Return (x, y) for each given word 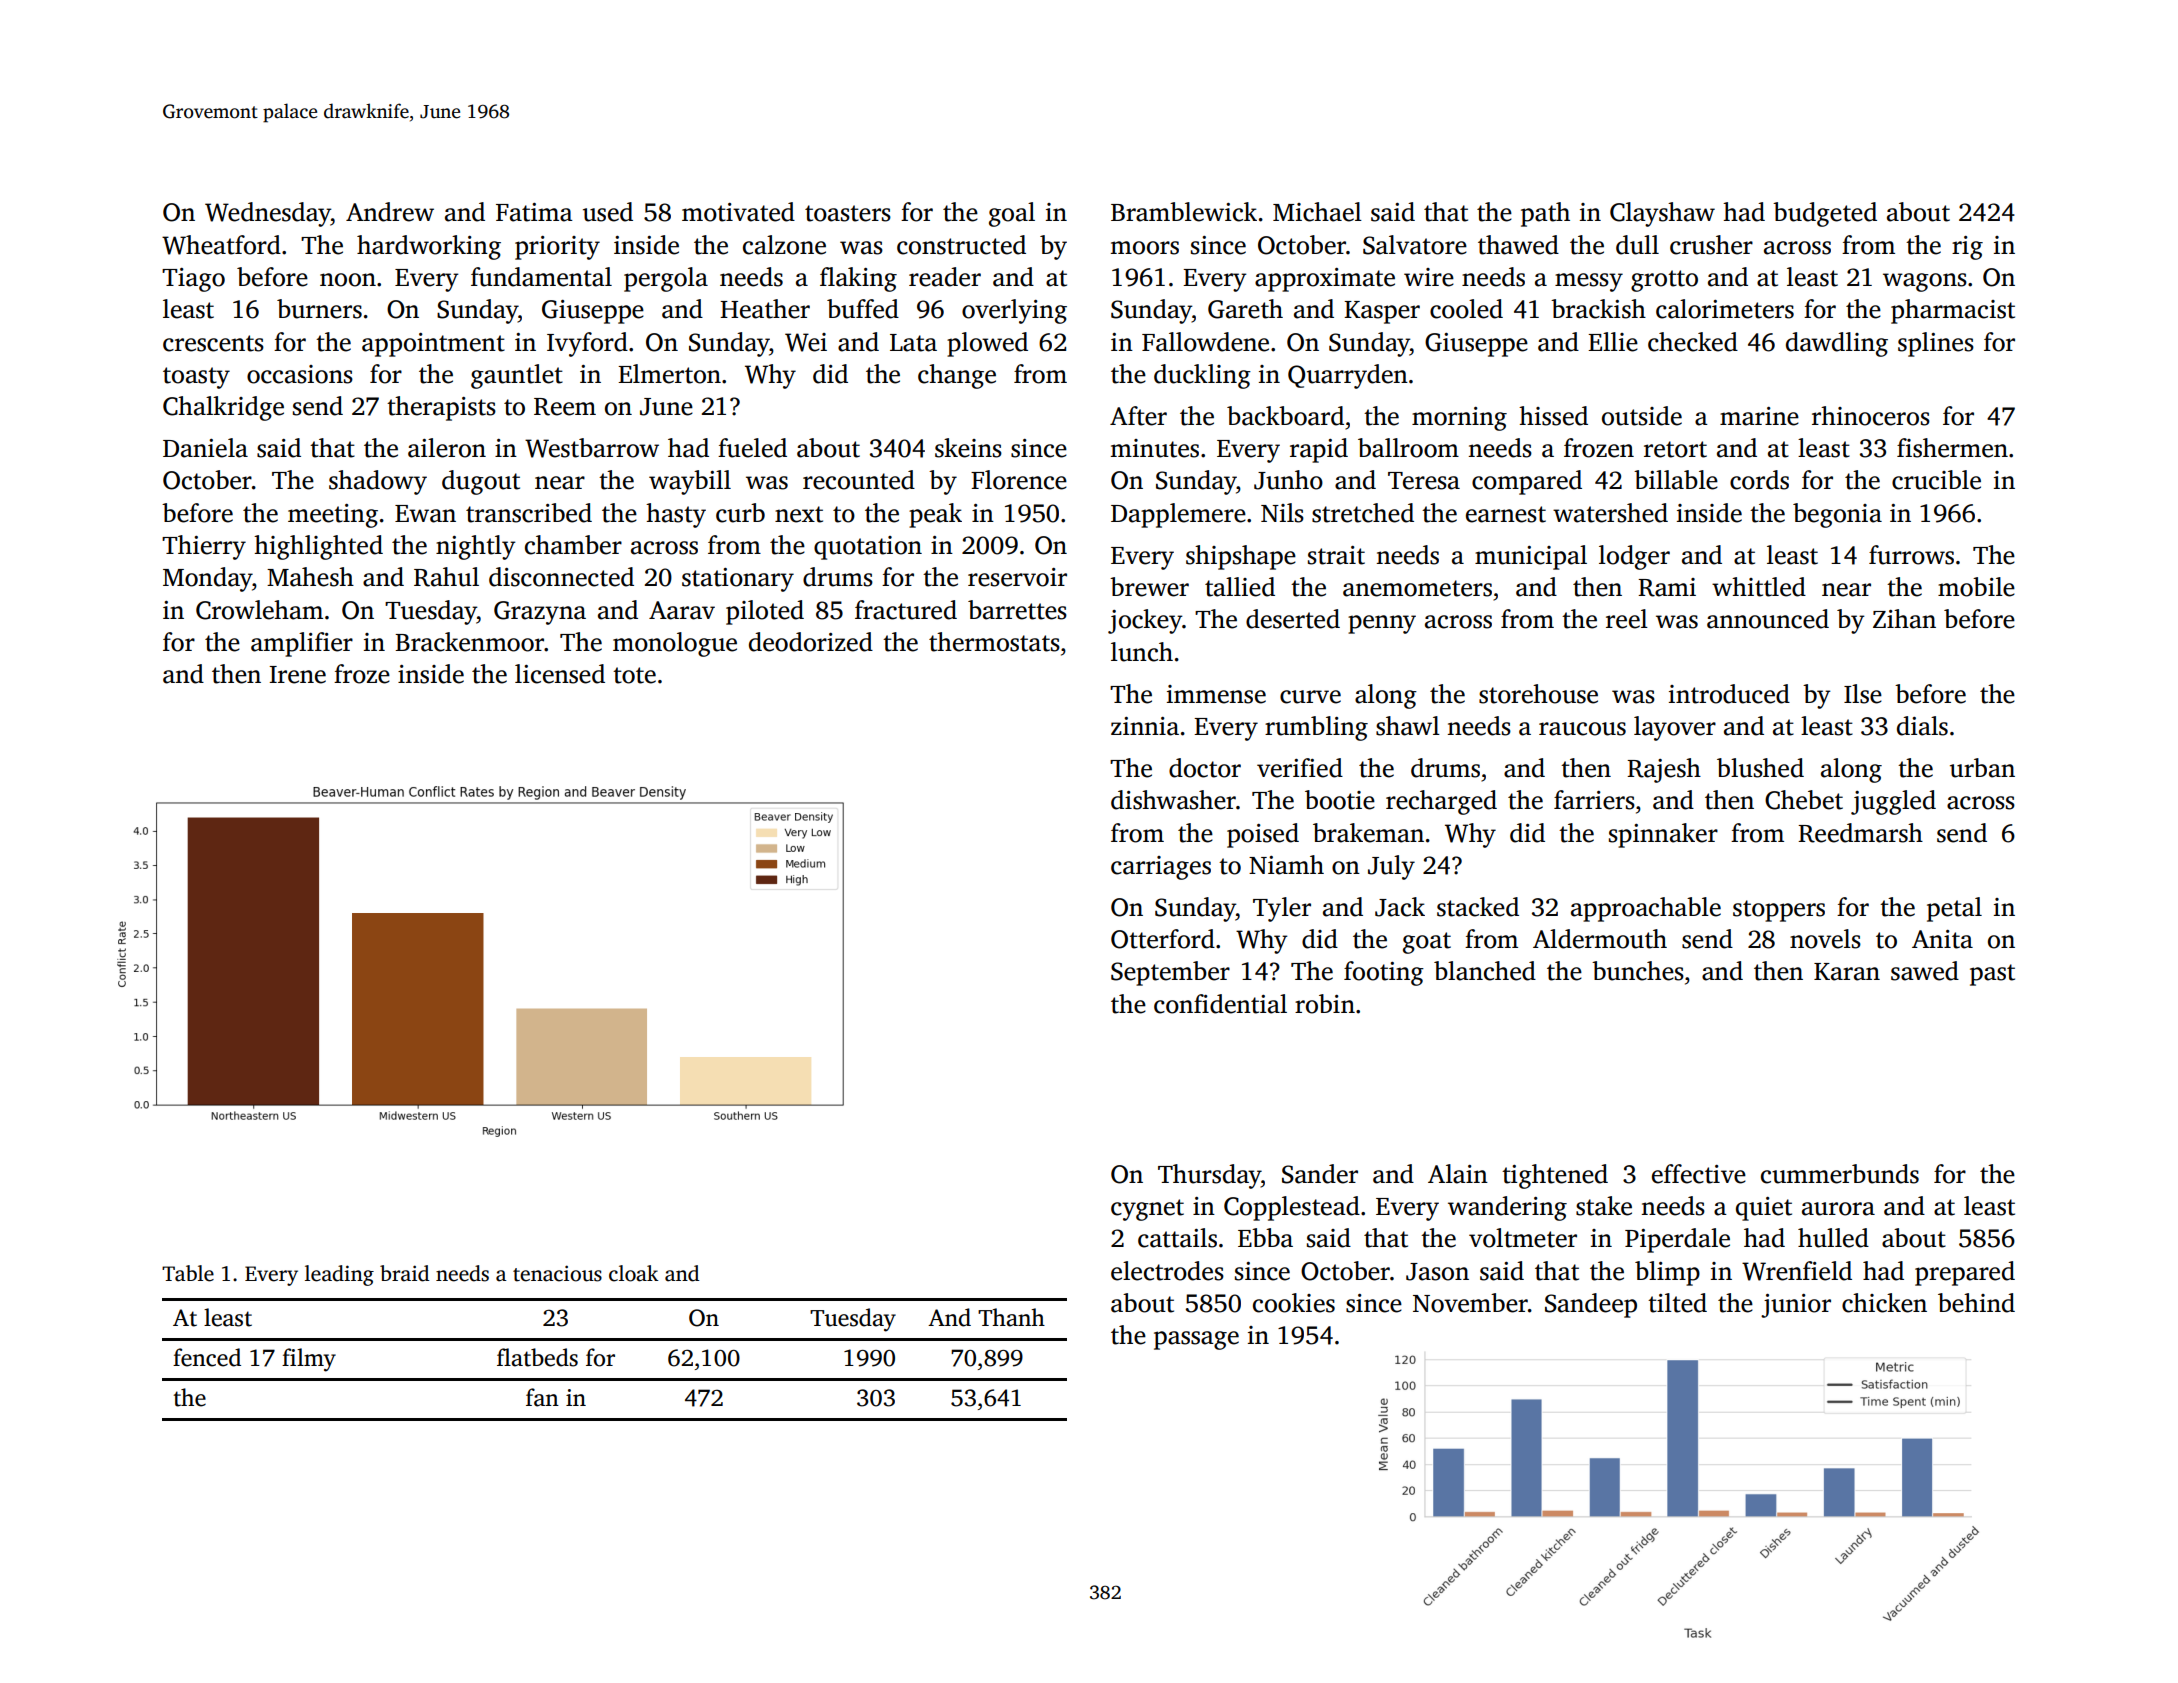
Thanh (1011, 1317)
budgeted (1825, 214)
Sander (1320, 1174)
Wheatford (221, 245)
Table (188, 1273)
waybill (690, 482)
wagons (1925, 282)
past (1992, 975)
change (957, 376)
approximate (1325, 280)
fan (542, 1397)
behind (1976, 1303)
